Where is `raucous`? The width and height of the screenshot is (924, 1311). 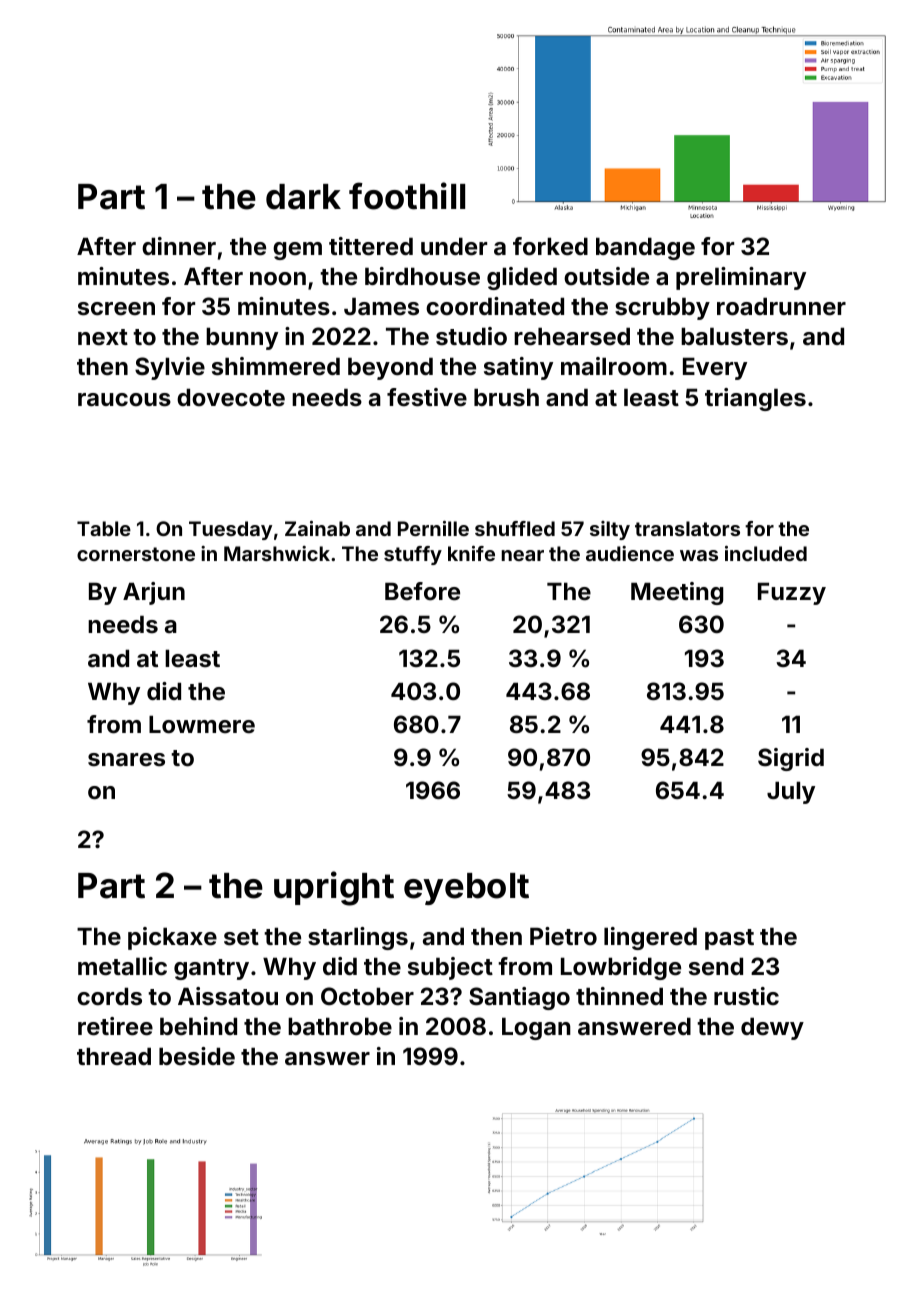 raucous is located at coordinates (124, 400).
